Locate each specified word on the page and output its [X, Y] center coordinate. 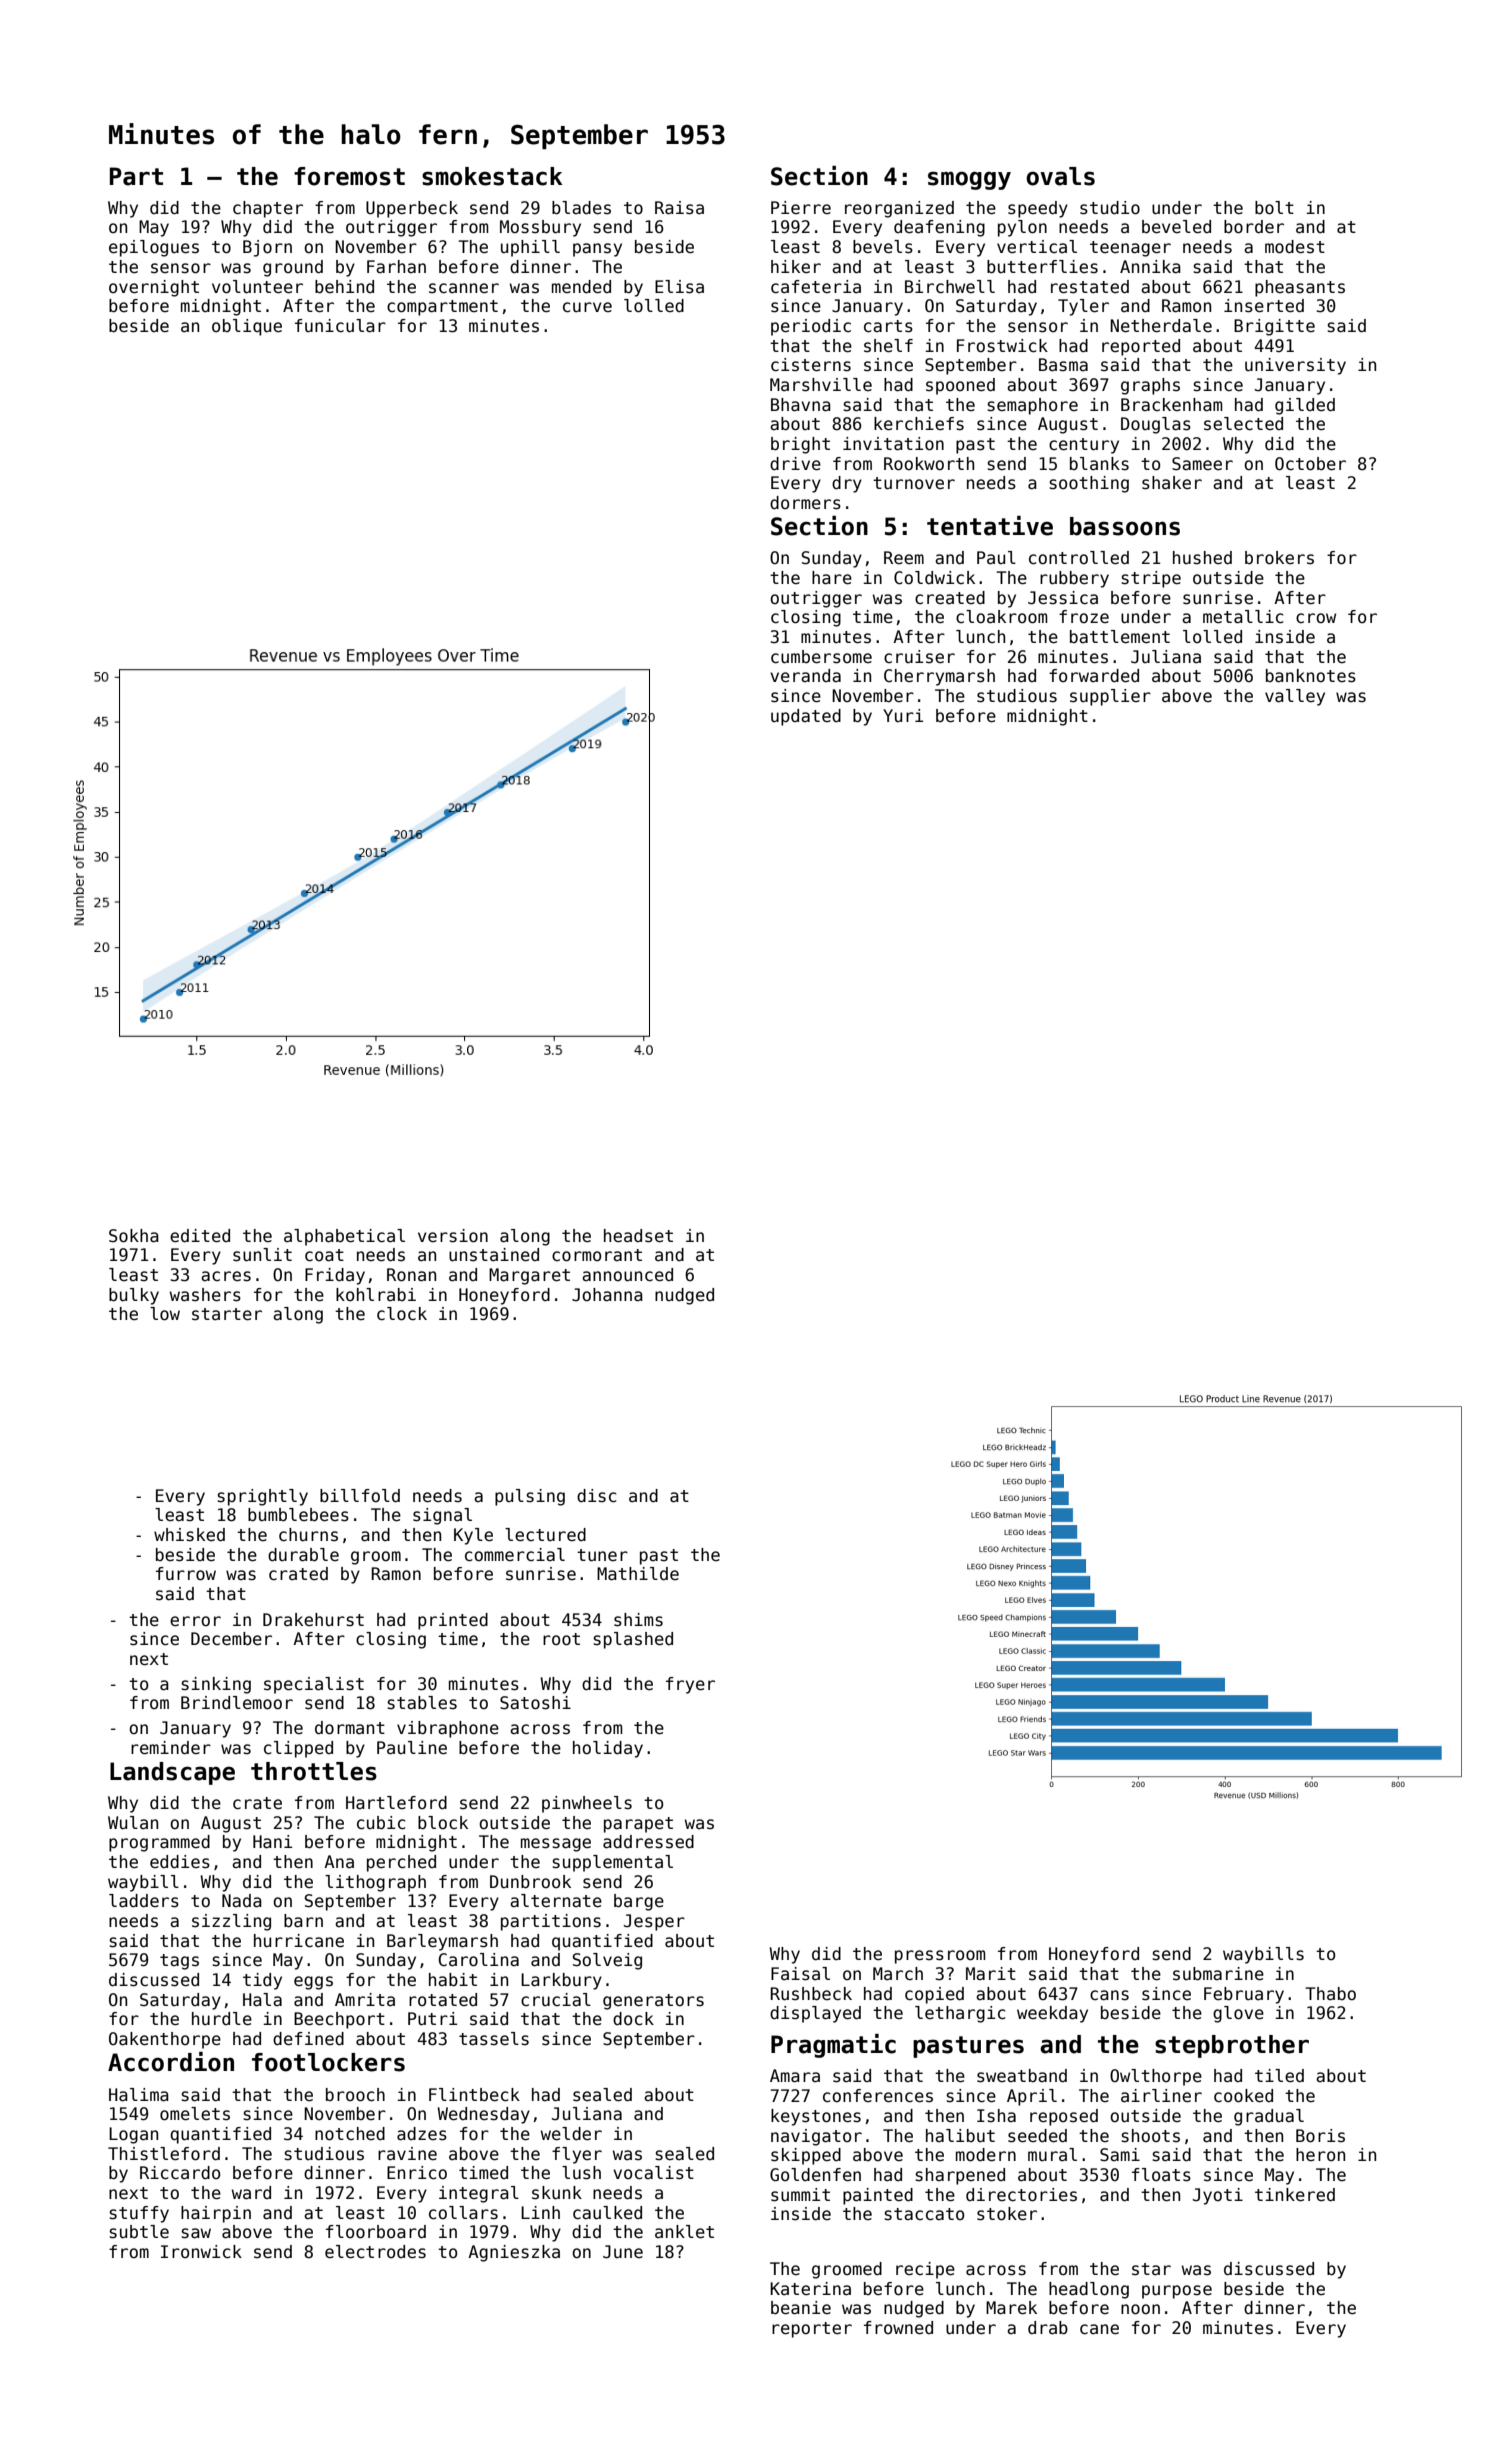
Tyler [1083, 307]
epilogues [154, 248]
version [453, 1236]
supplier [1110, 697]
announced [627, 1275]
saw [196, 2233]
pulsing [530, 1497]
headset [638, 1236]
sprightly [262, 1497]
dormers [805, 503]
